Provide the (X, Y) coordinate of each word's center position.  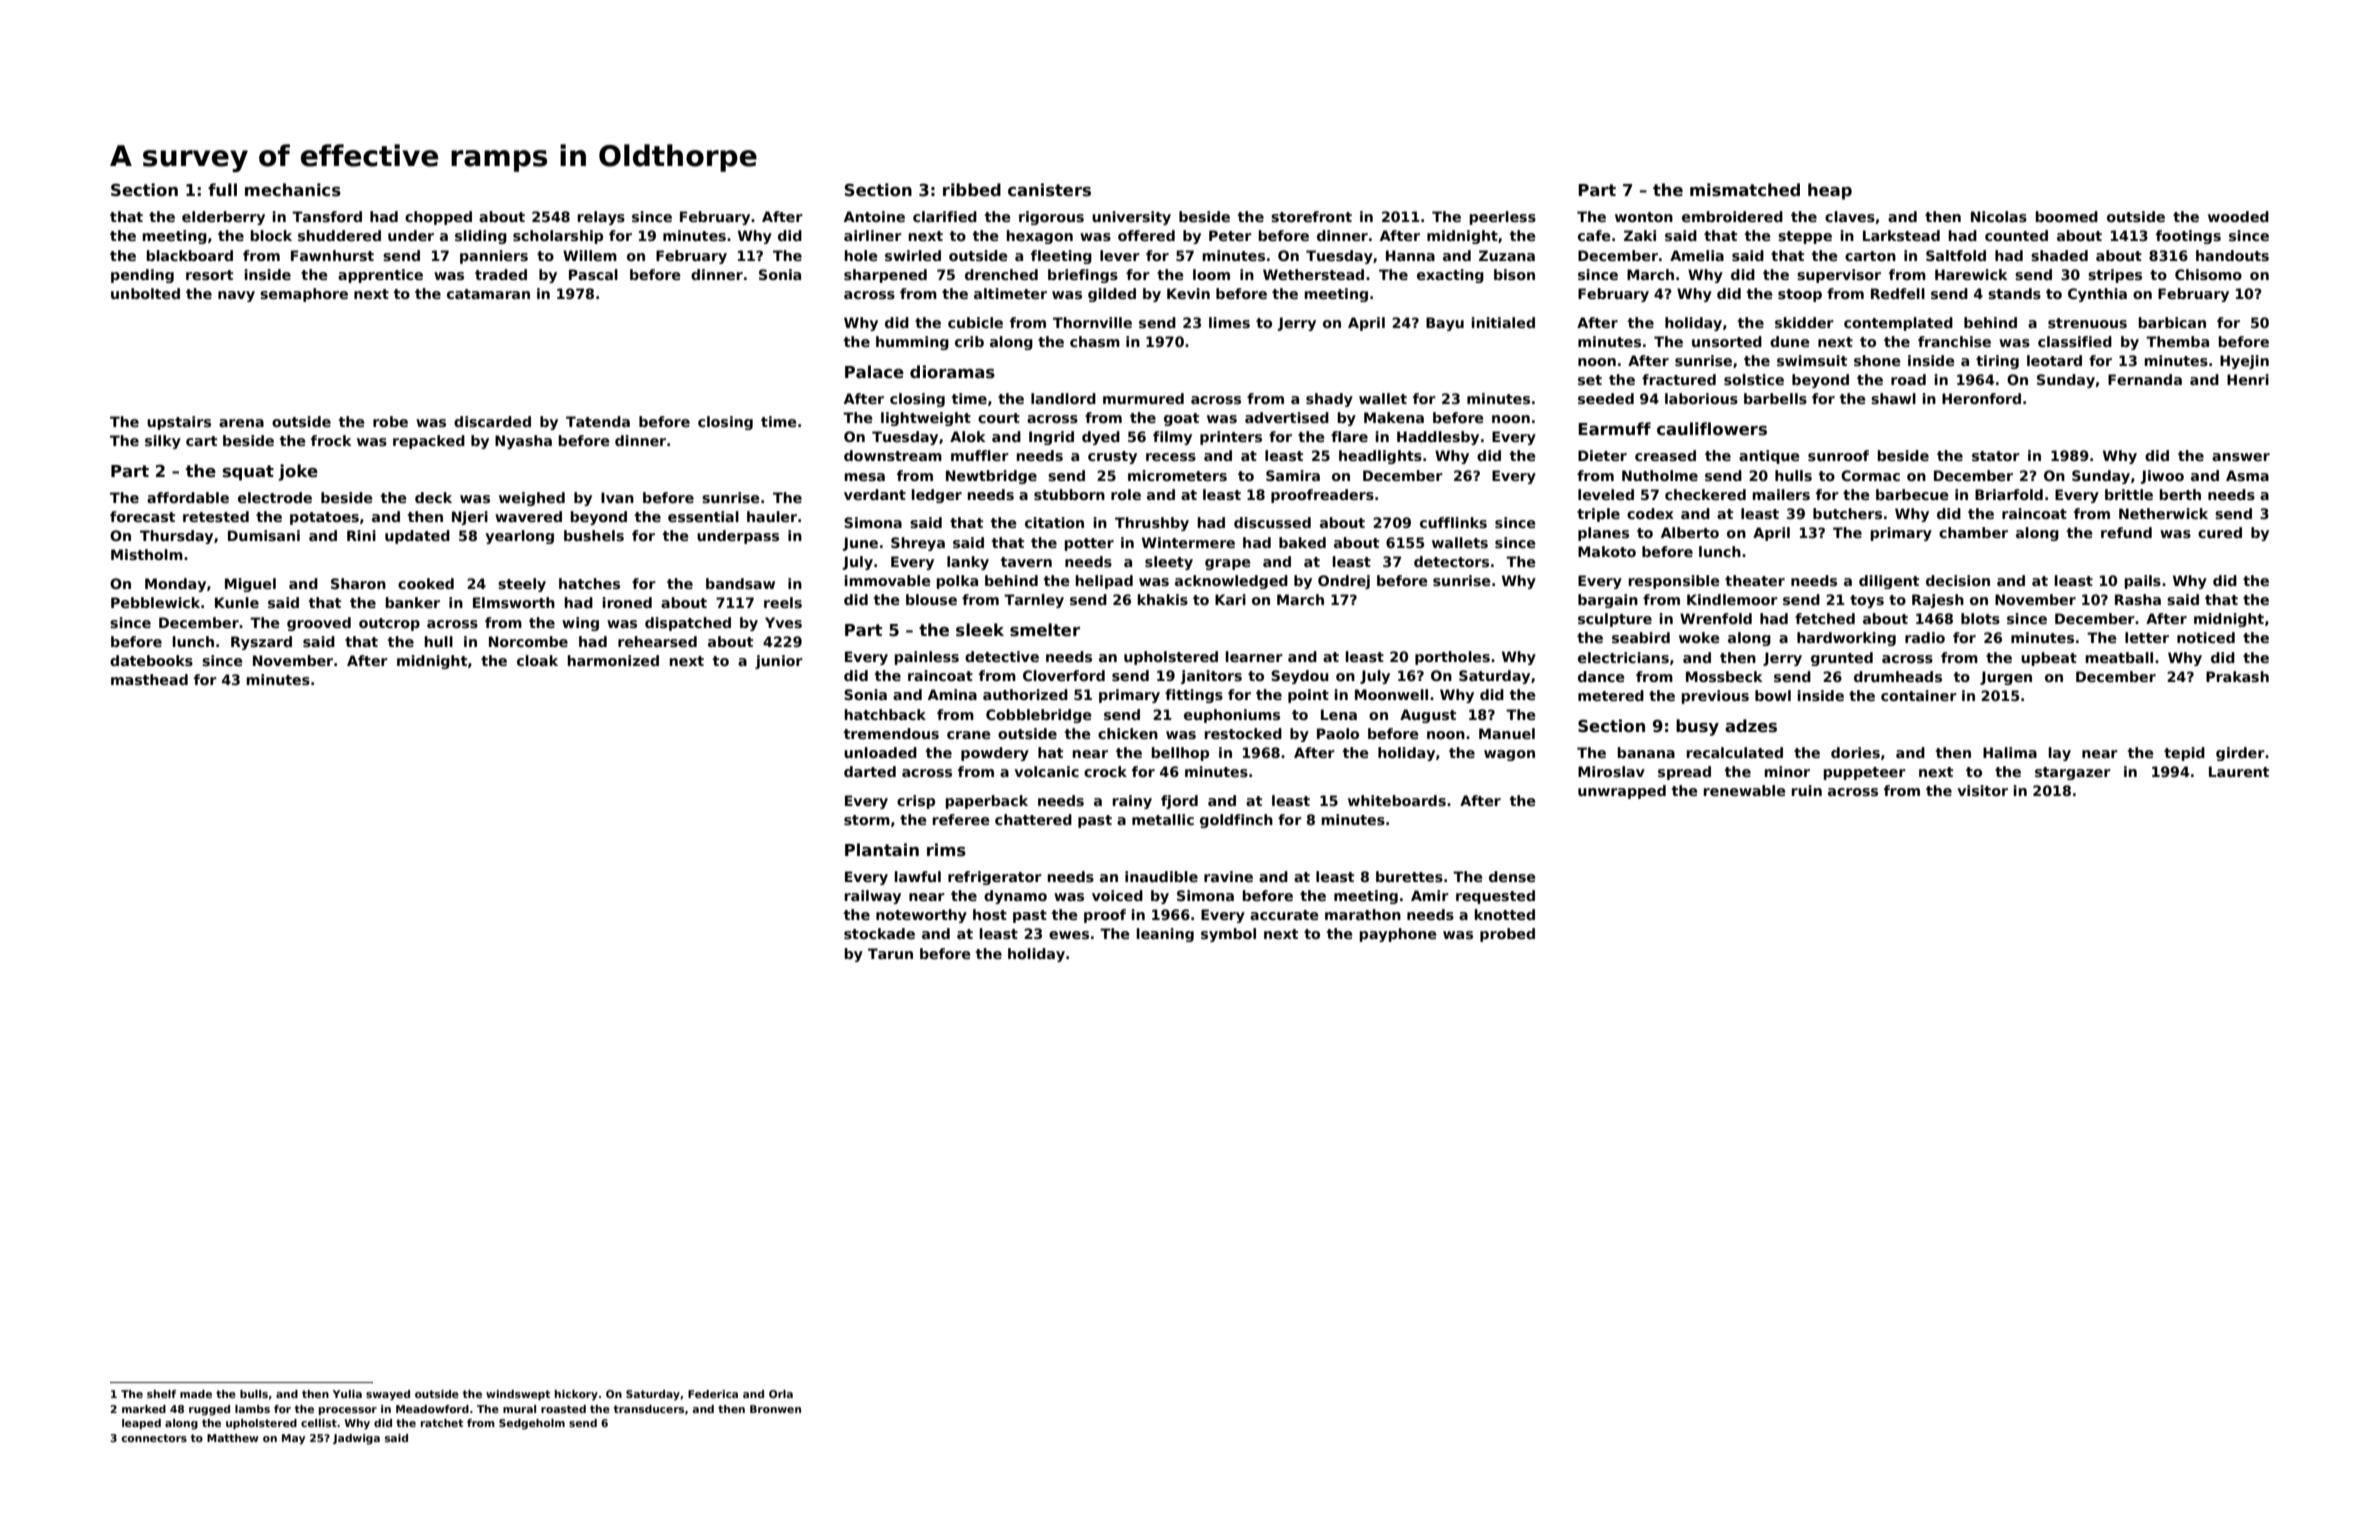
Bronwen (775, 1409)
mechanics (293, 190)
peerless (1503, 218)
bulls (254, 1394)
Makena (1394, 417)
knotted (1505, 914)
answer (2241, 457)
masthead (149, 679)
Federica (713, 1394)
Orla (781, 1394)
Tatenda (598, 421)
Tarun (890, 953)
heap (1830, 191)
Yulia (347, 1394)
